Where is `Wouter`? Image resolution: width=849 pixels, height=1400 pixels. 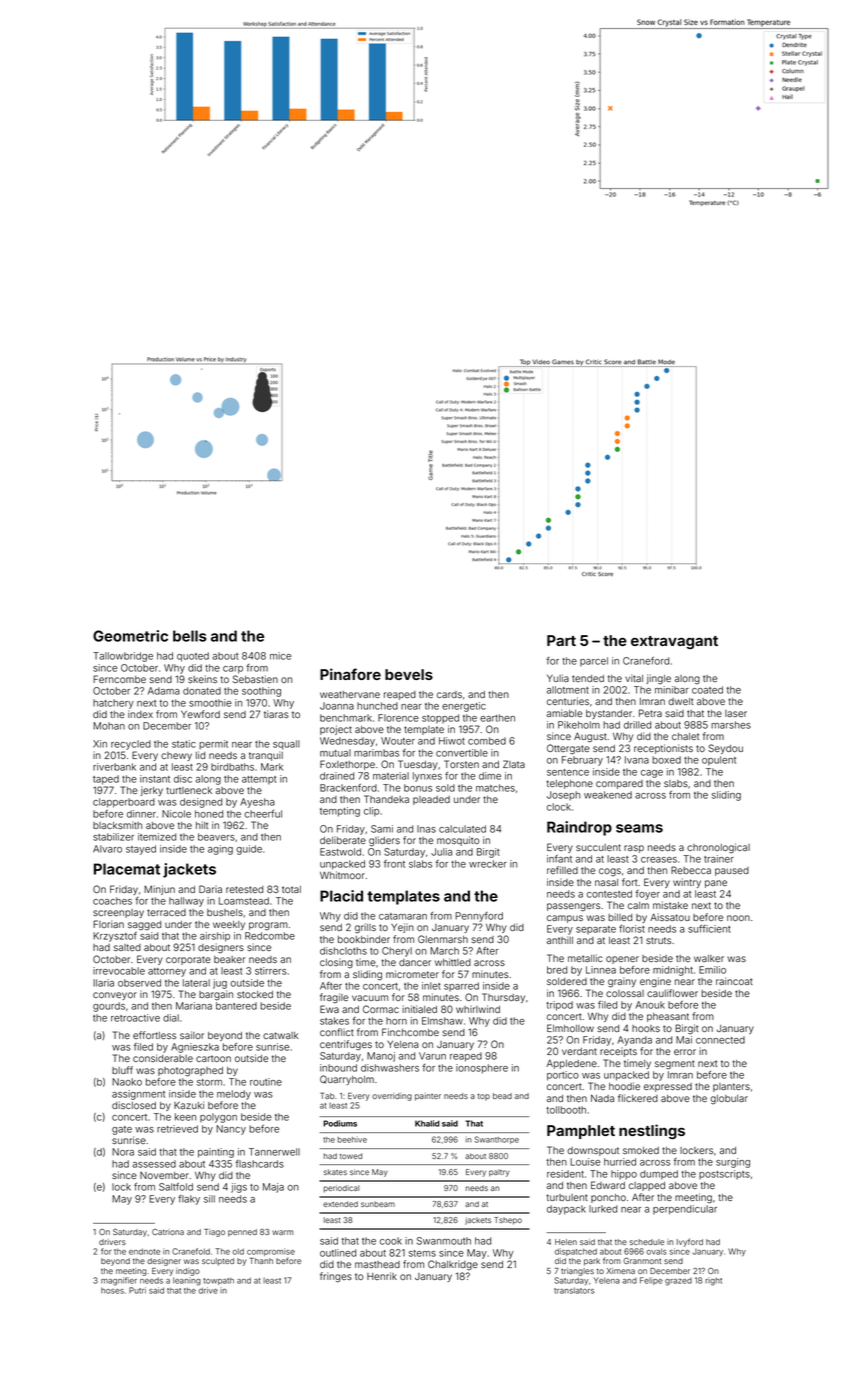
Wouter is located at coordinates (398, 741).
